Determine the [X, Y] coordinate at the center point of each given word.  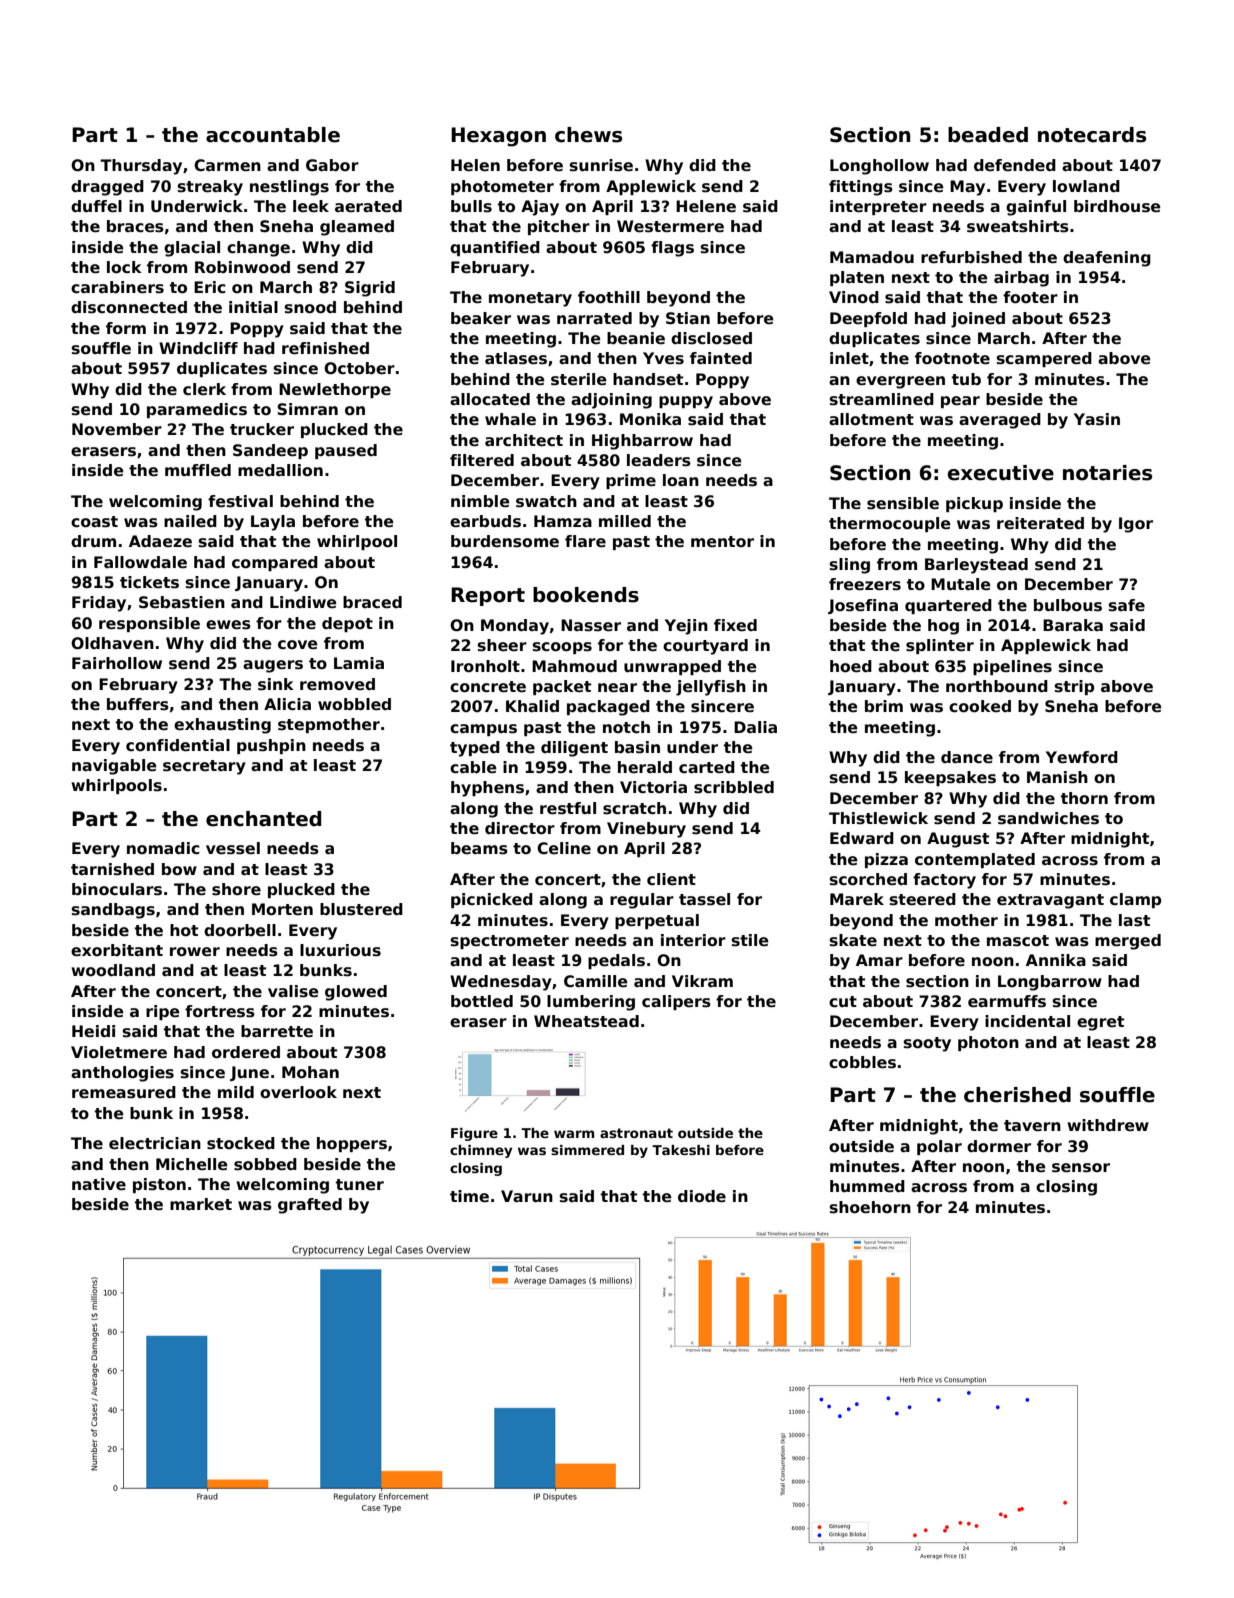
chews [588, 135]
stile [750, 940]
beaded [988, 135]
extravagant [1050, 901]
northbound [997, 686]
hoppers [352, 1144]
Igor [1136, 525]
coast [94, 522]
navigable [114, 767]
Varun [527, 1196]
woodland [113, 970]
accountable [273, 135]
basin [637, 747]
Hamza [563, 521]
